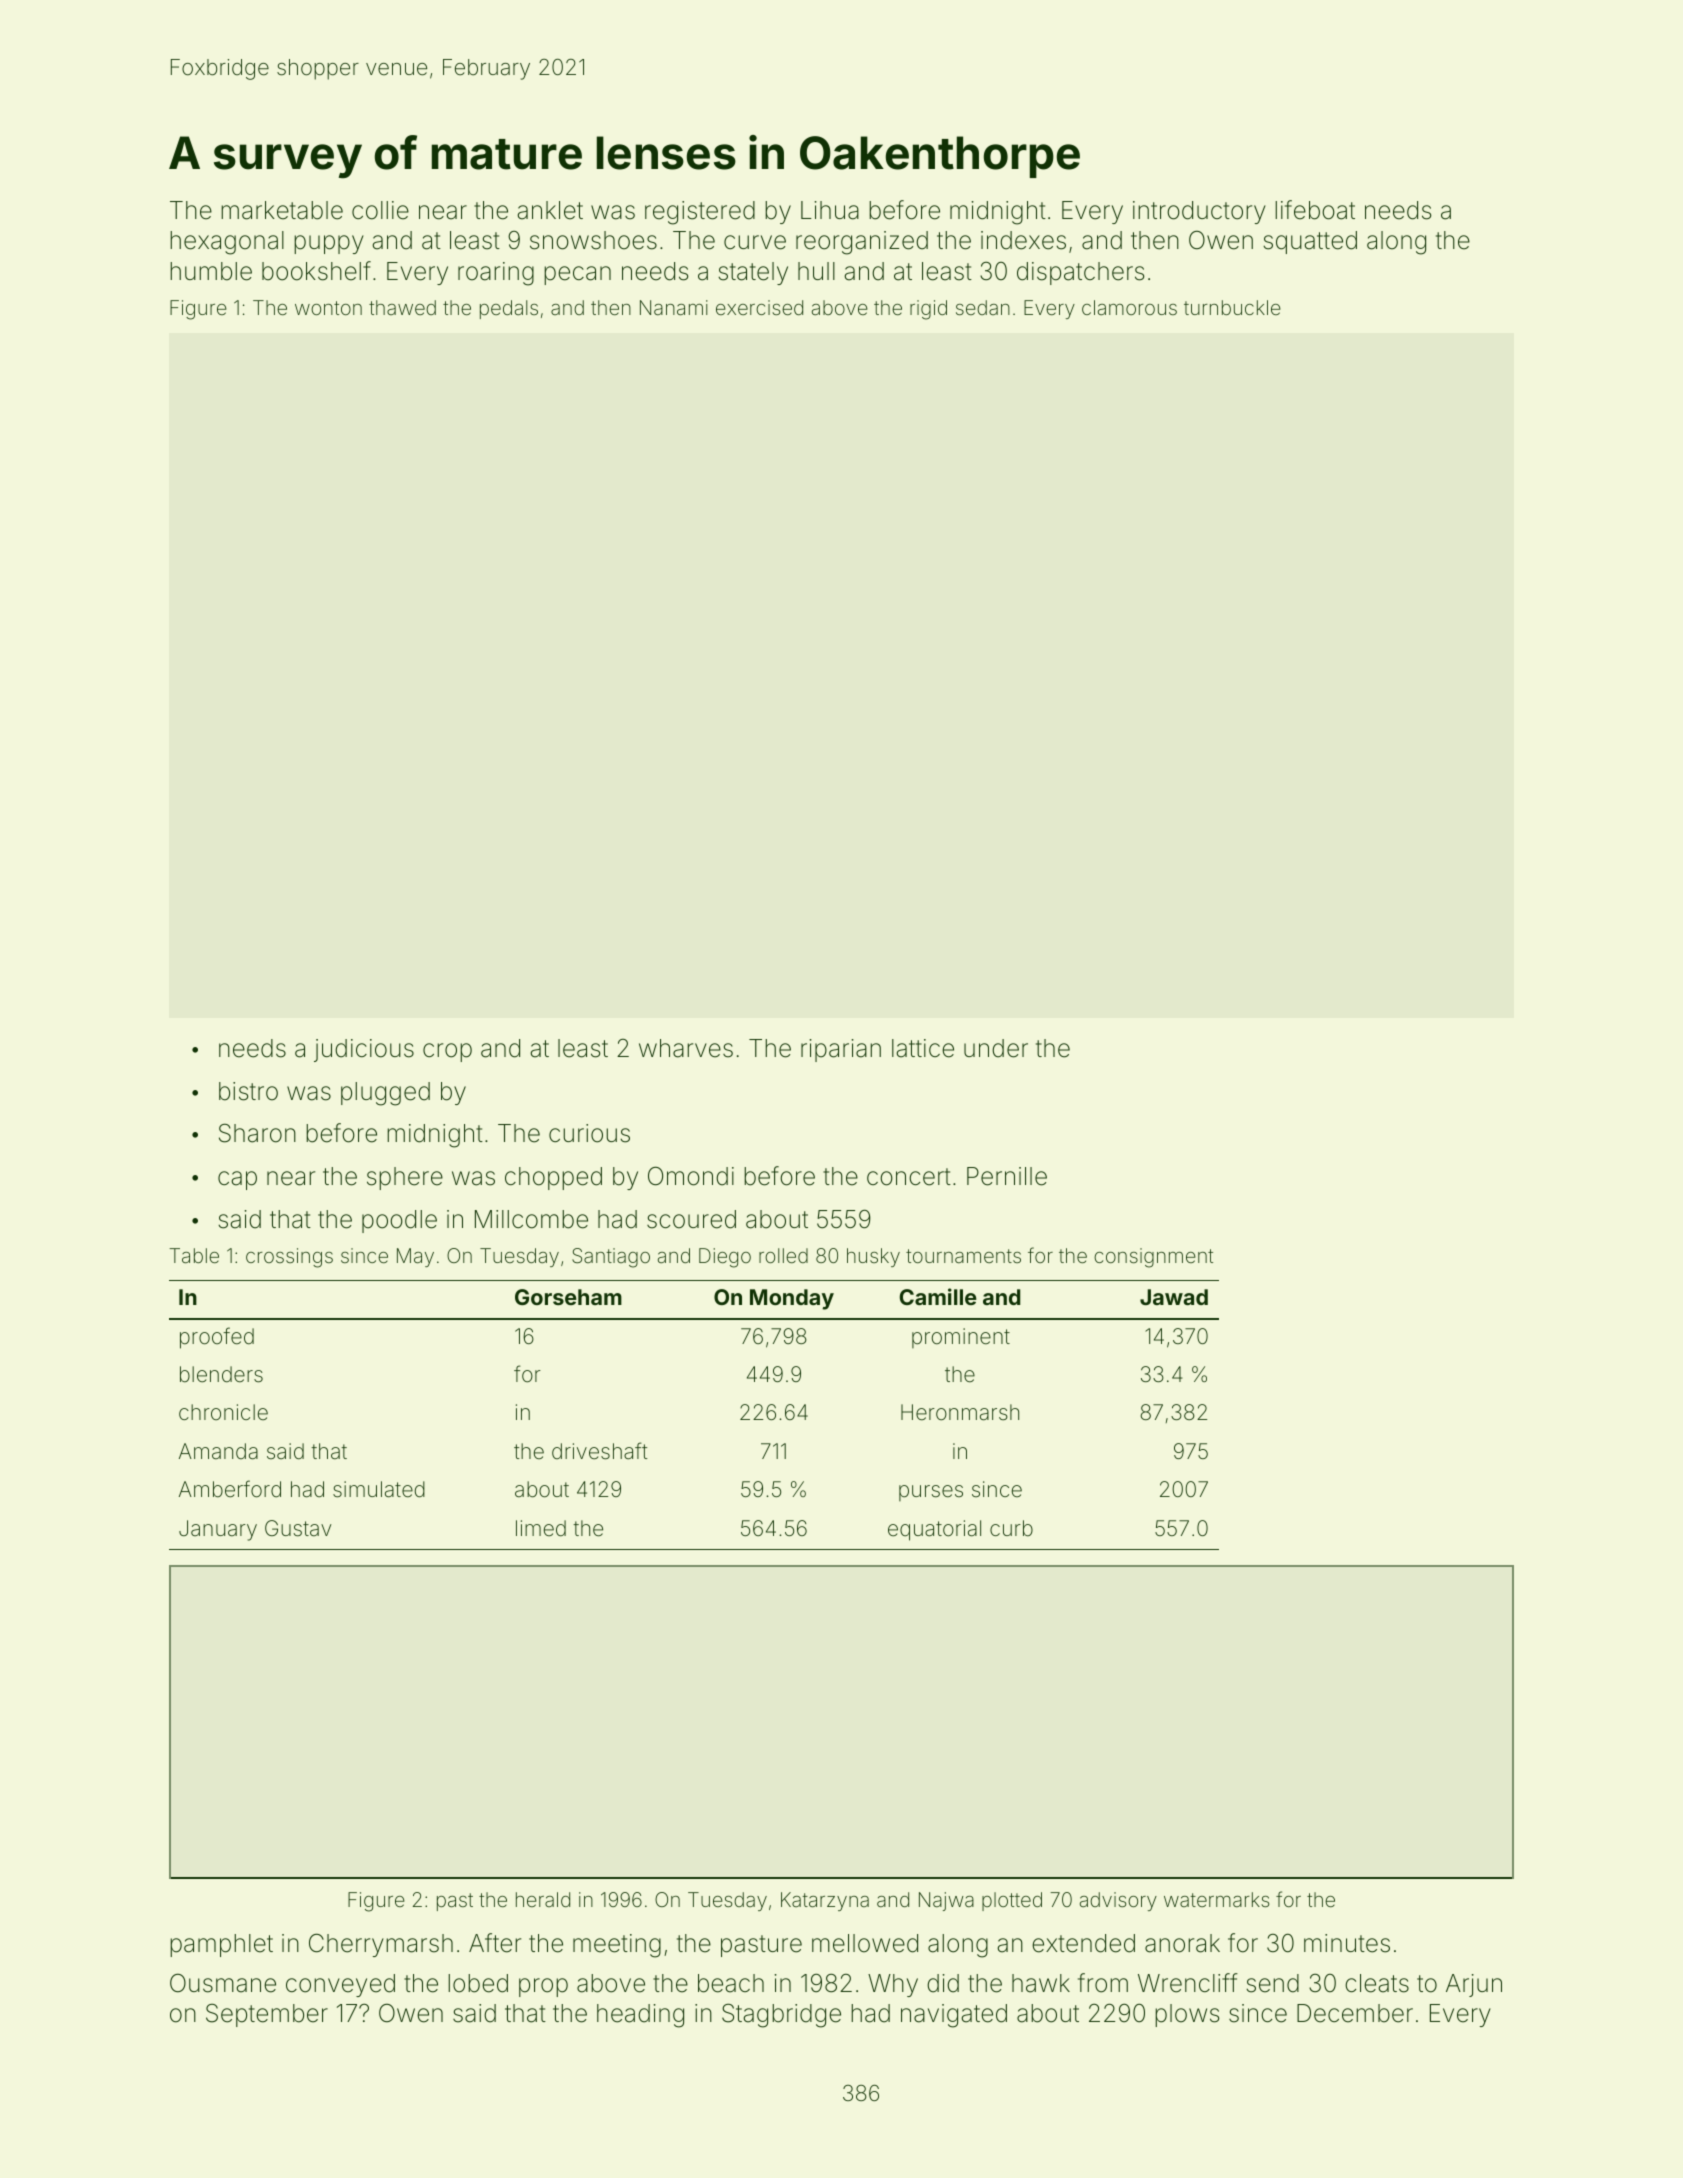 The height and width of the screenshot is (2178, 1683). Describe the element at coordinates (1474, 1985) in the screenshot. I see `Arjun` at that location.
